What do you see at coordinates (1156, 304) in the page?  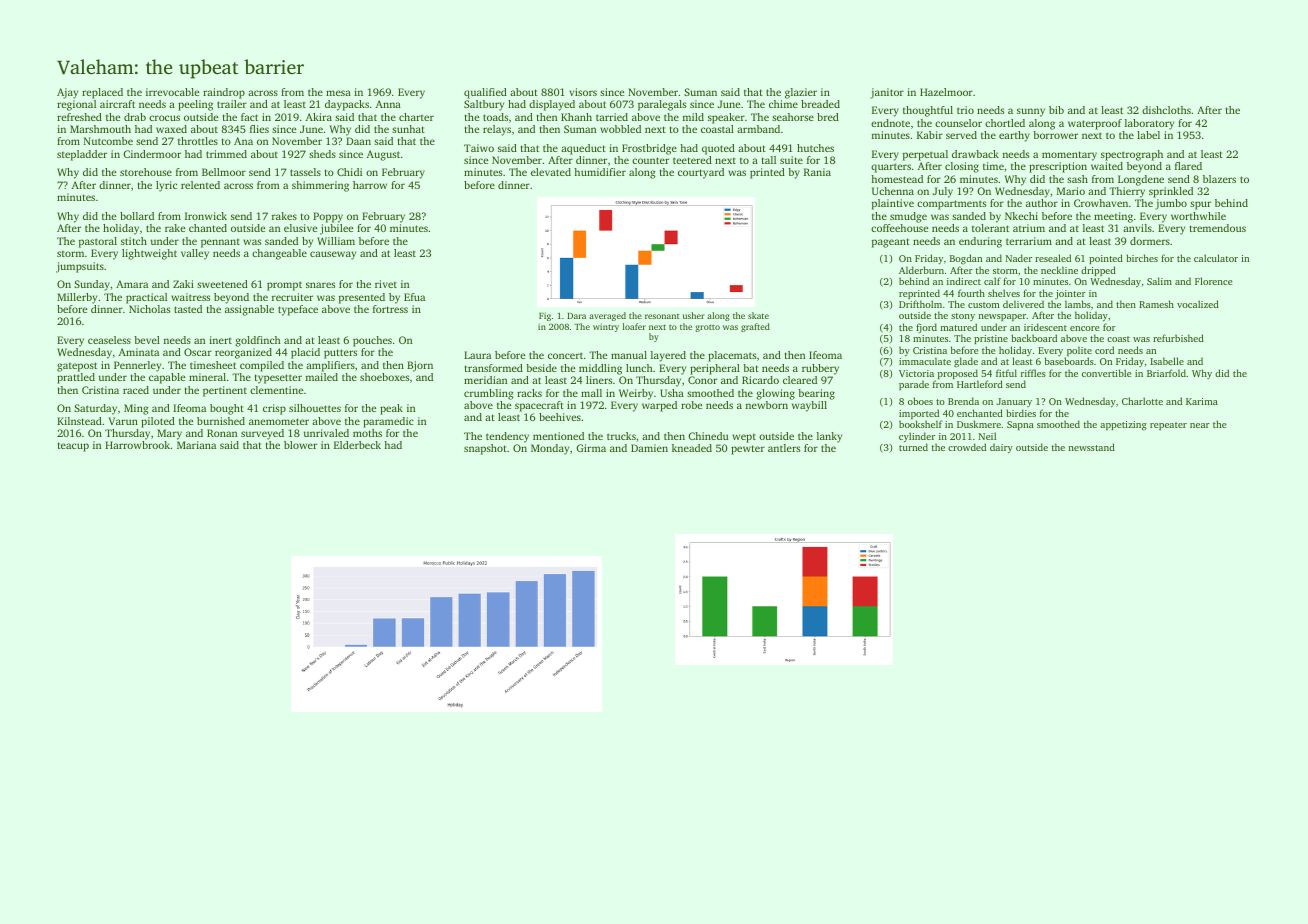 I see `Ramesh` at bounding box center [1156, 304].
